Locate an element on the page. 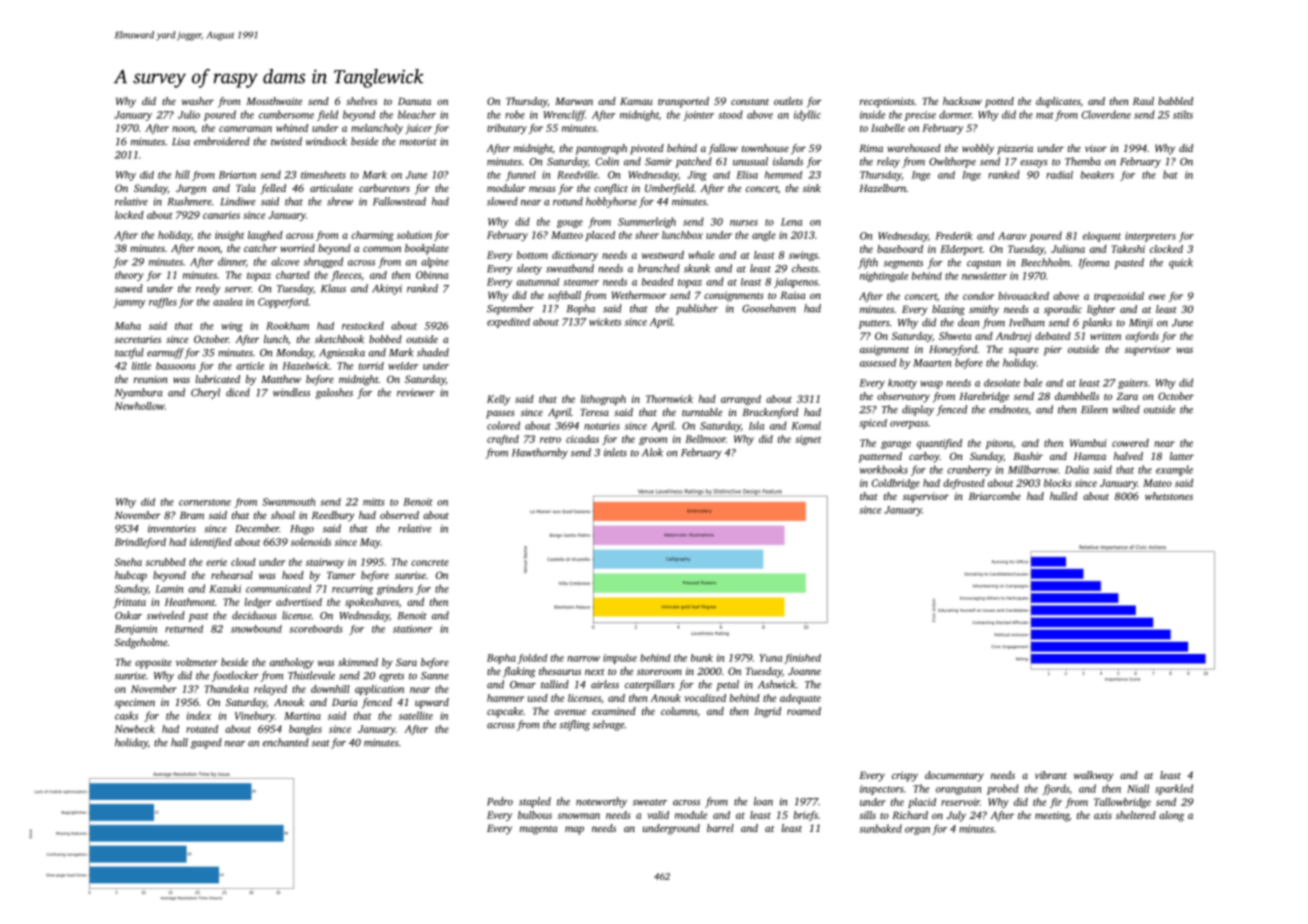 Image resolution: width=1308 pixels, height=924 pixels. walkway is located at coordinates (1094, 776).
